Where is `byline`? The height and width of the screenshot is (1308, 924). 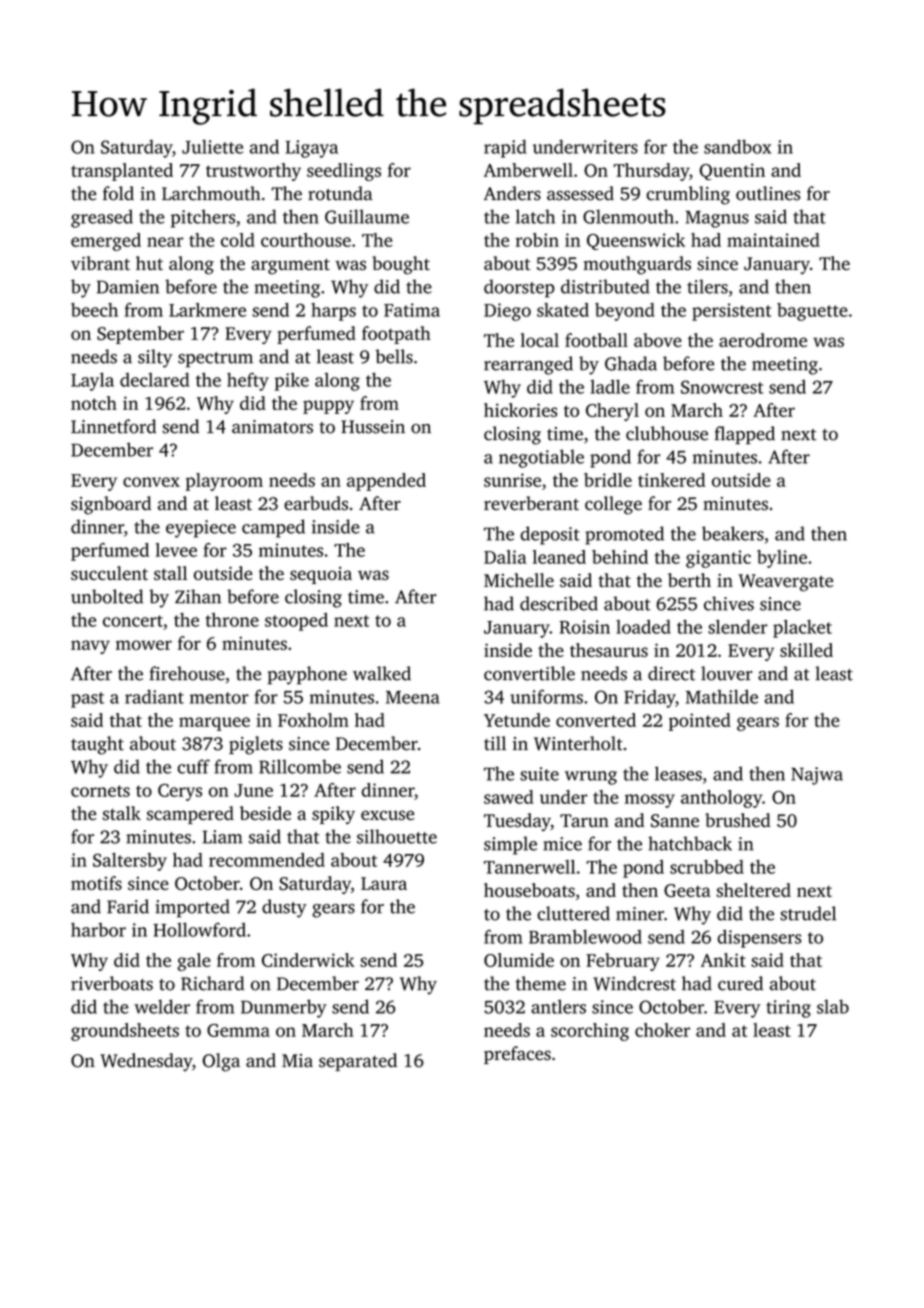
byline is located at coordinates (782, 559).
